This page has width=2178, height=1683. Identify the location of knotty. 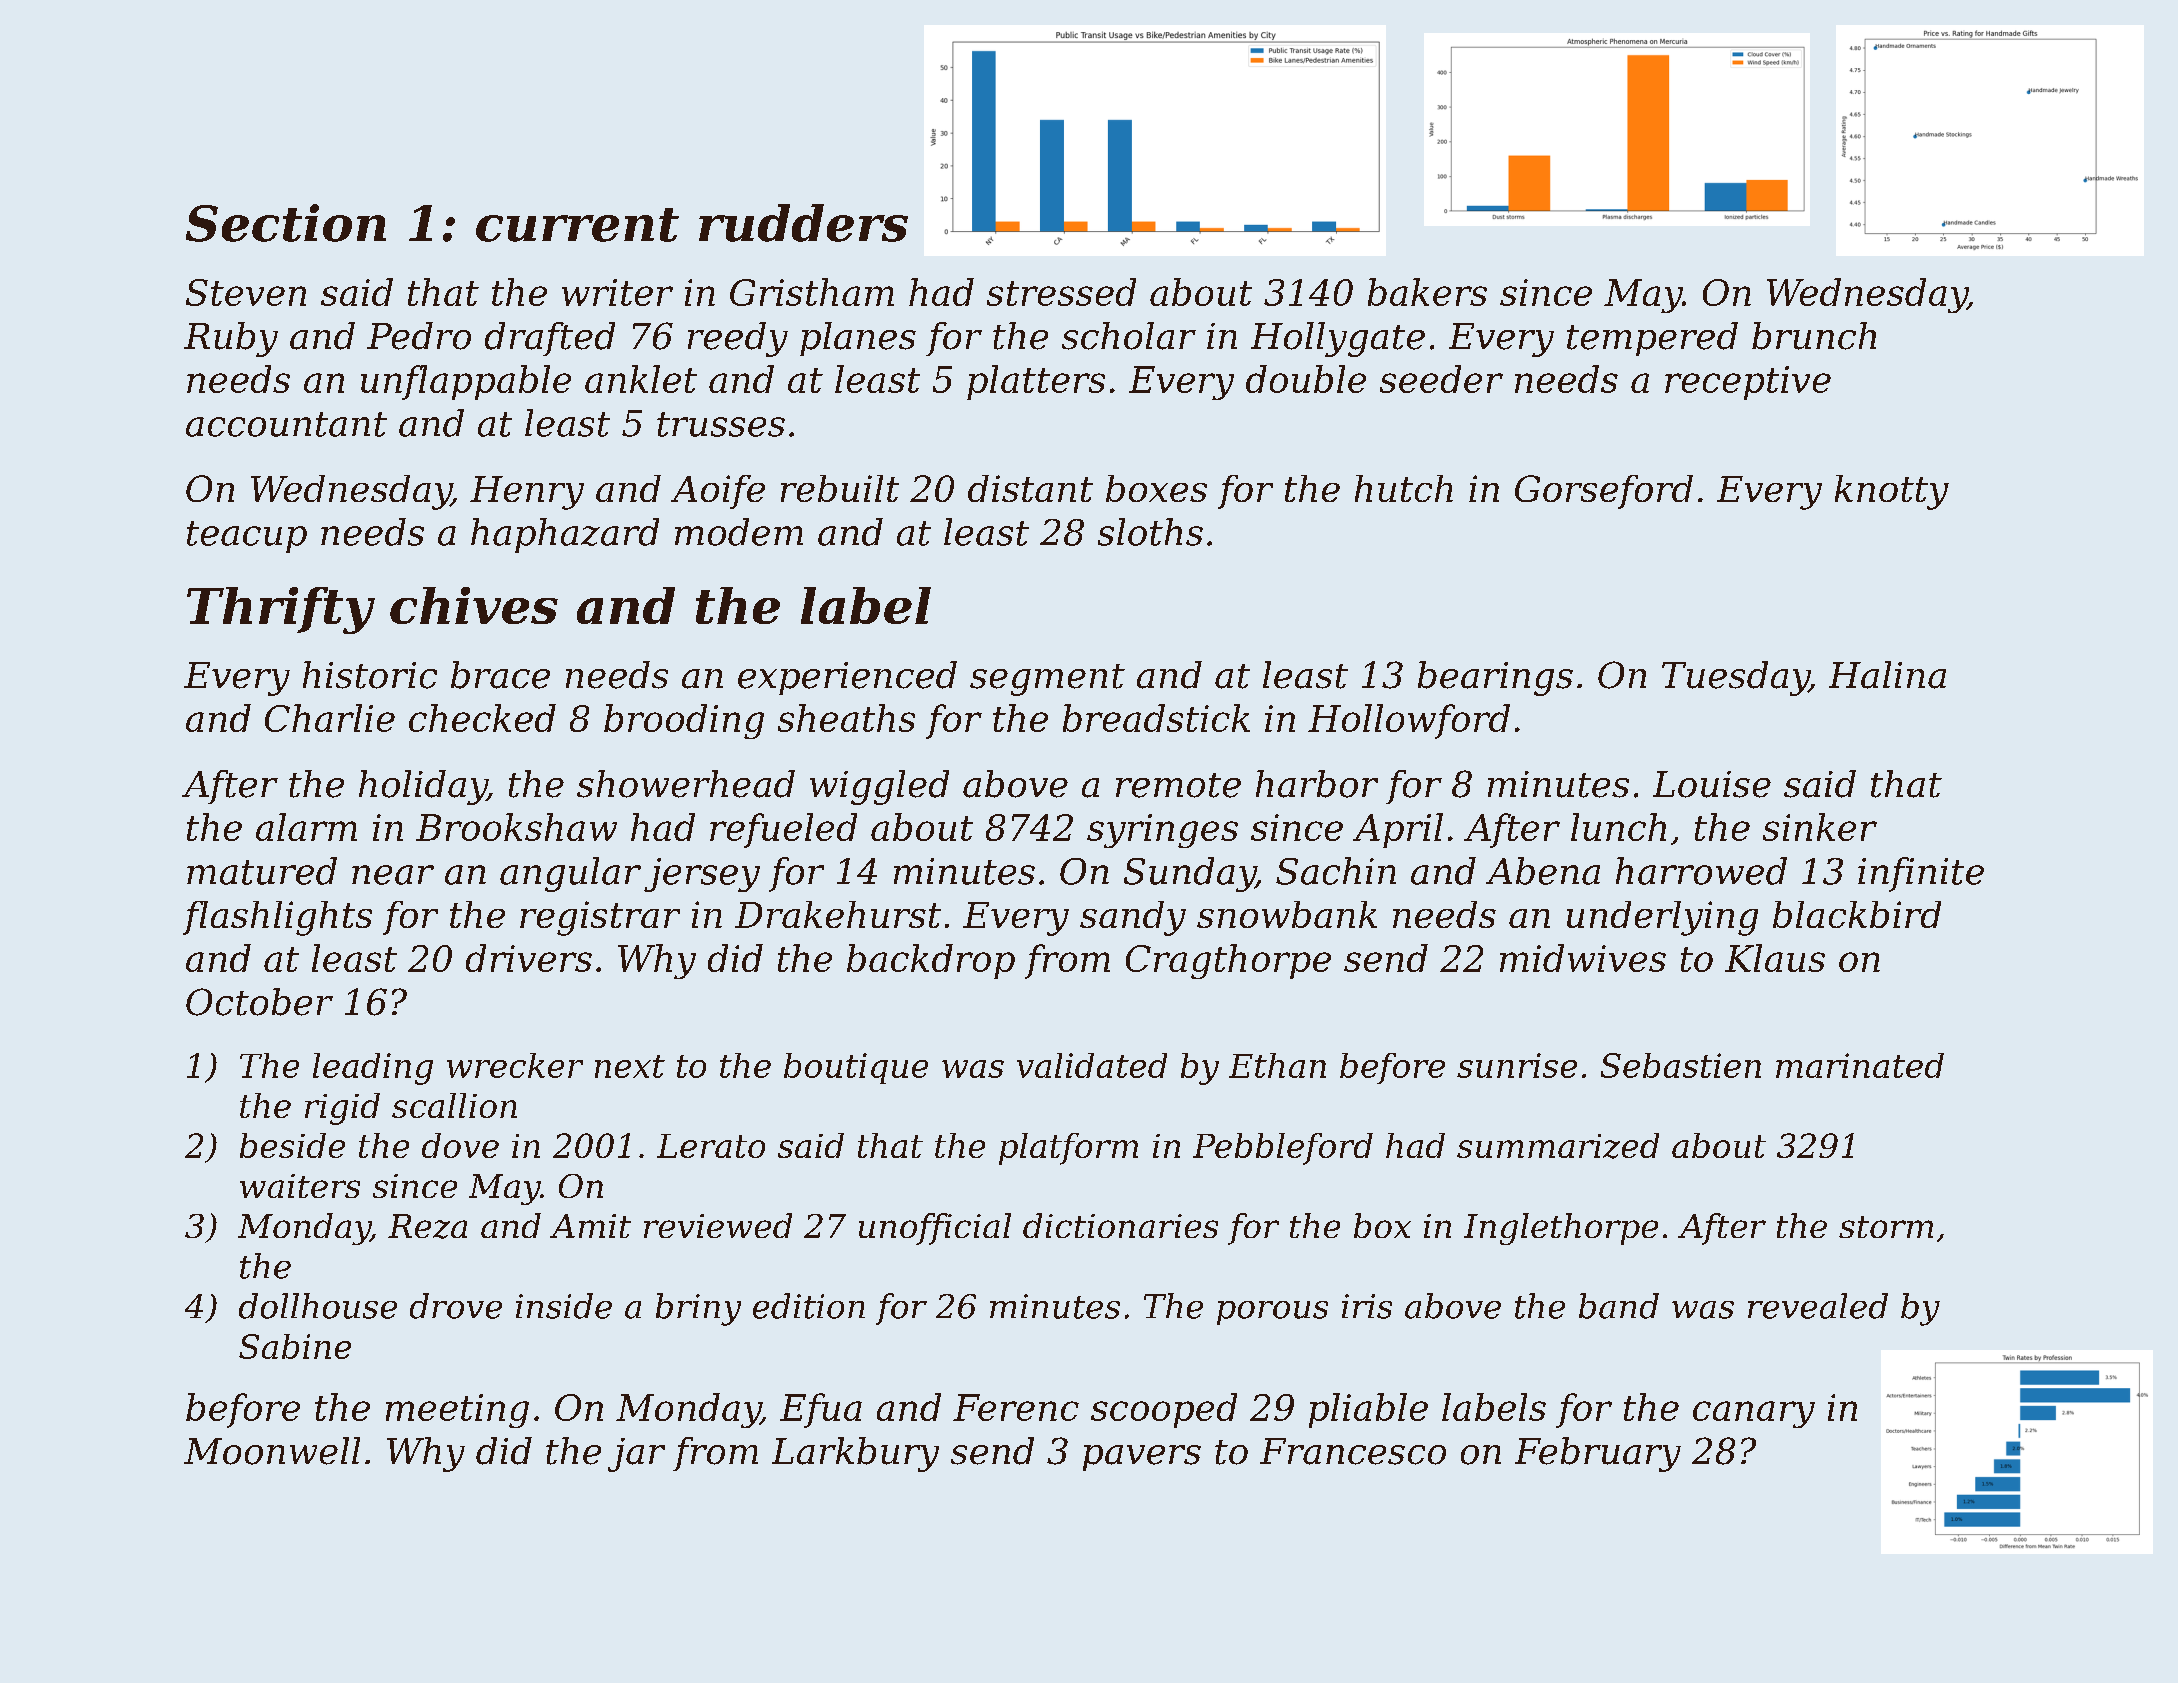
(1892, 492).
